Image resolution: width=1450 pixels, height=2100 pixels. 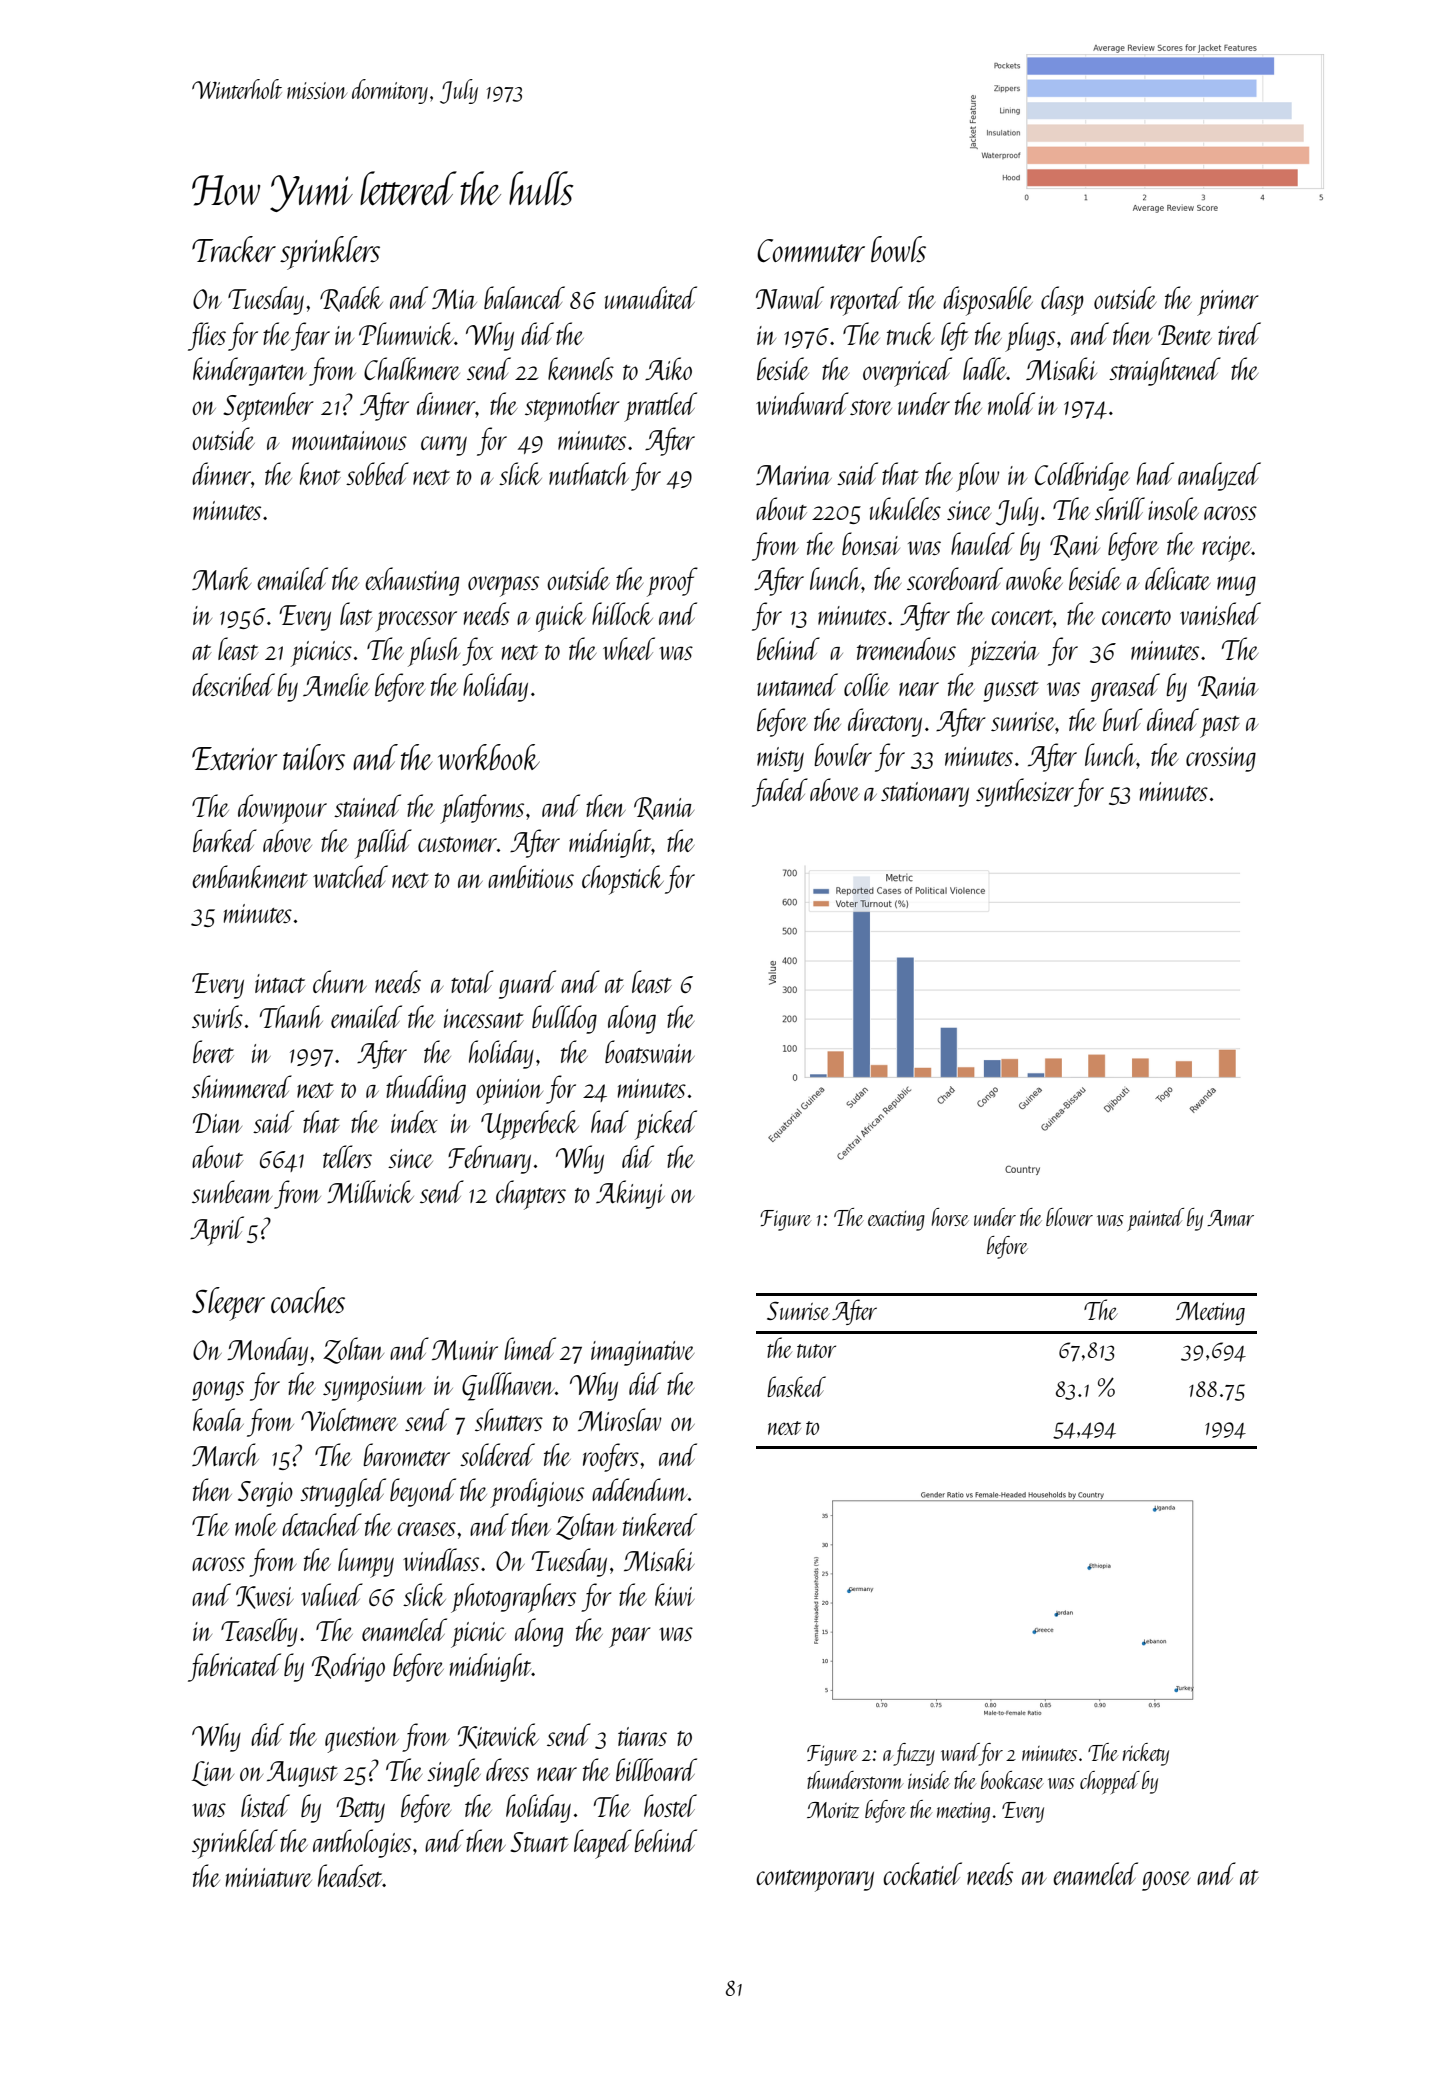 What do you see at coordinates (234, 249) in the image?
I see `Tracker` at bounding box center [234, 249].
